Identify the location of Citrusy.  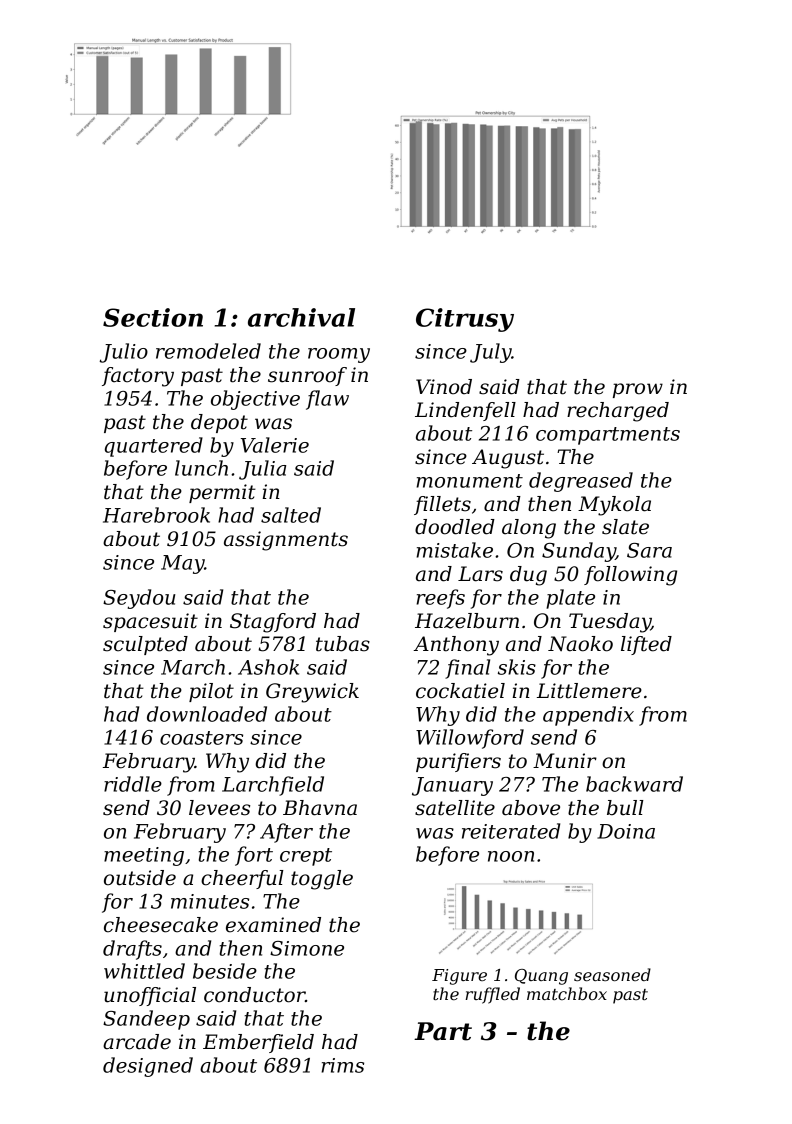
(465, 320).
